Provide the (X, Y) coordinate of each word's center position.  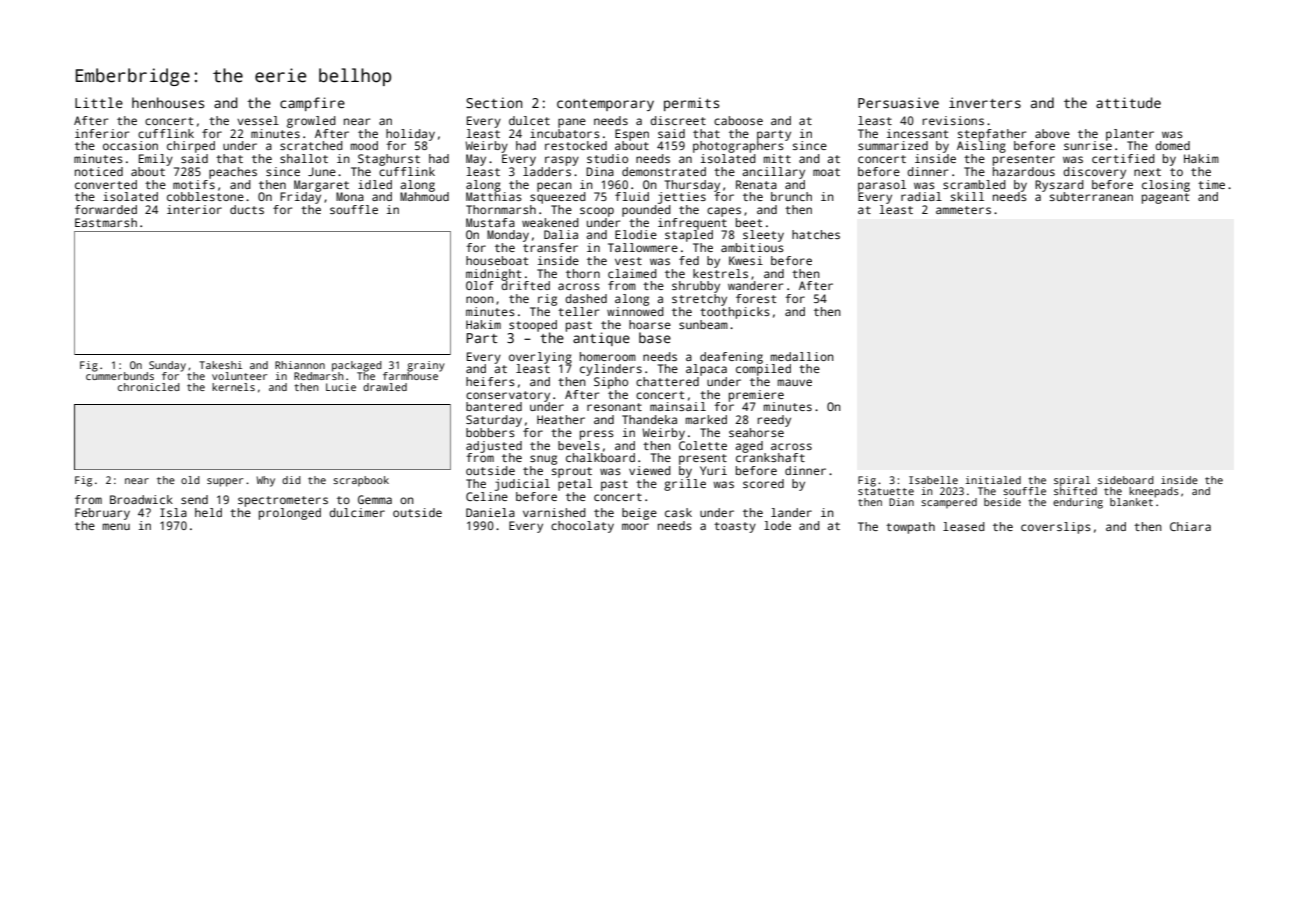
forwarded (106, 209)
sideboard (1126, 480)
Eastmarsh (106, 222)
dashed (586, 298)
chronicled (149, 387)
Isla (173, 512)
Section (494, 102)
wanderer (755, 285)
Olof (480, 285)
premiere (756, 396)
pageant (1165, 198)
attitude (1128, 102)
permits (691, 104)
